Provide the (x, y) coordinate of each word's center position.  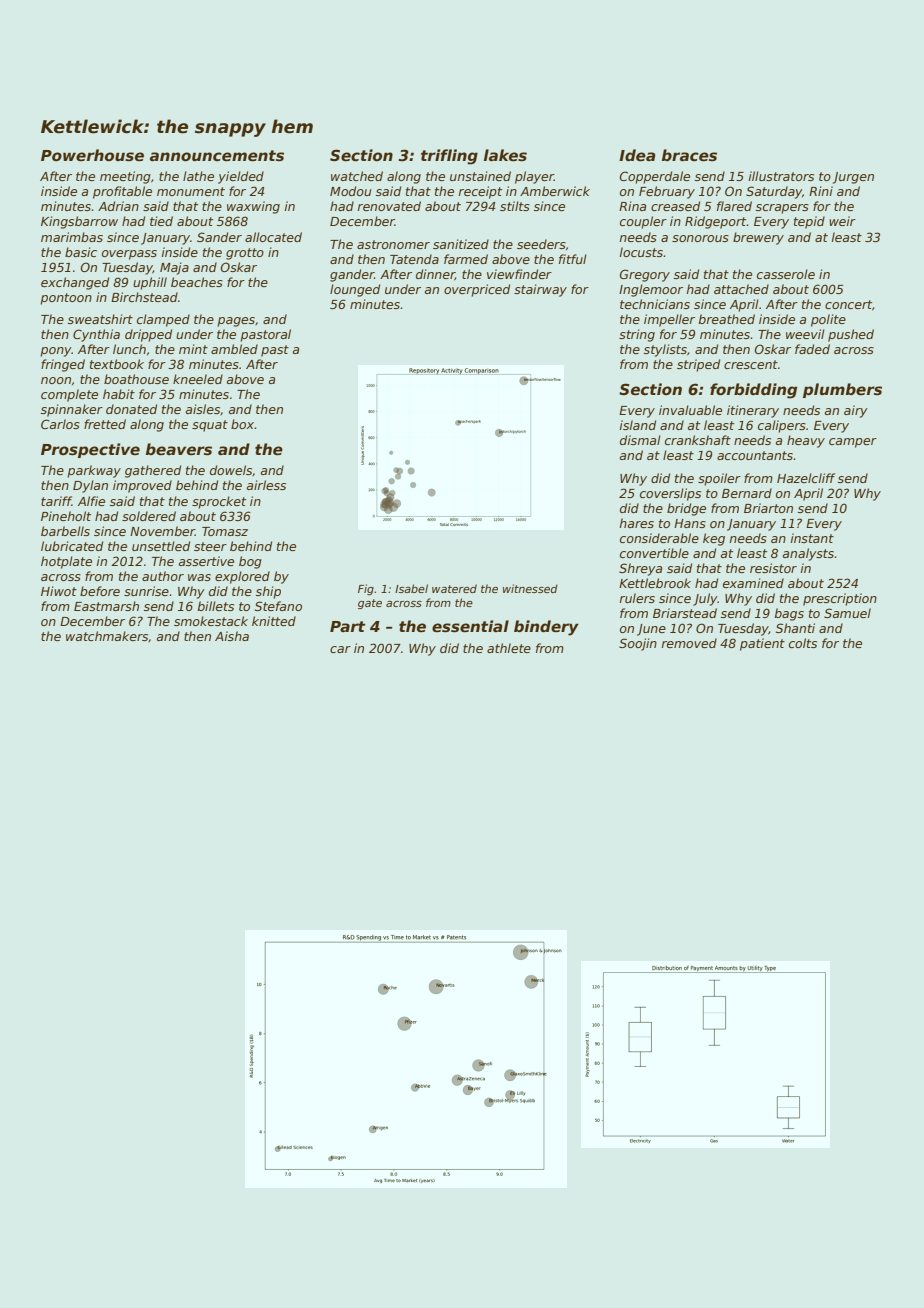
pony (56, 352)
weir (842, 221)
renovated (389, 206)
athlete (509, 648)
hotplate (66, 562)
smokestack (211, 621)
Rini (821, 191)
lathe (198, 176)
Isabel (411, 588)
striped (698, 365)
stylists (665, 350)
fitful (573, 259)
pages (236, 322)
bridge (686, 509)
